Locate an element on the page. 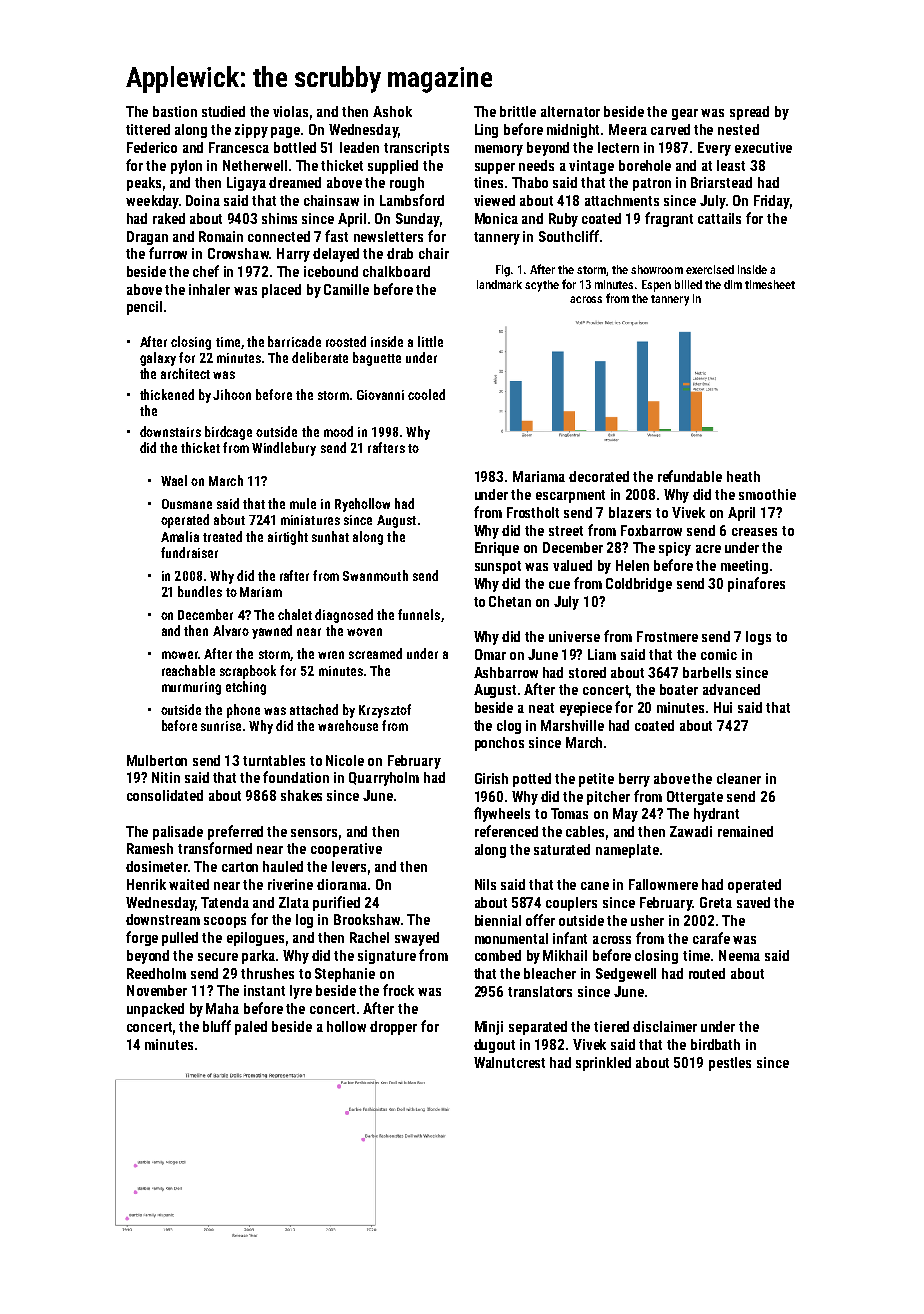  architect is located at coordinates (185, 373).
